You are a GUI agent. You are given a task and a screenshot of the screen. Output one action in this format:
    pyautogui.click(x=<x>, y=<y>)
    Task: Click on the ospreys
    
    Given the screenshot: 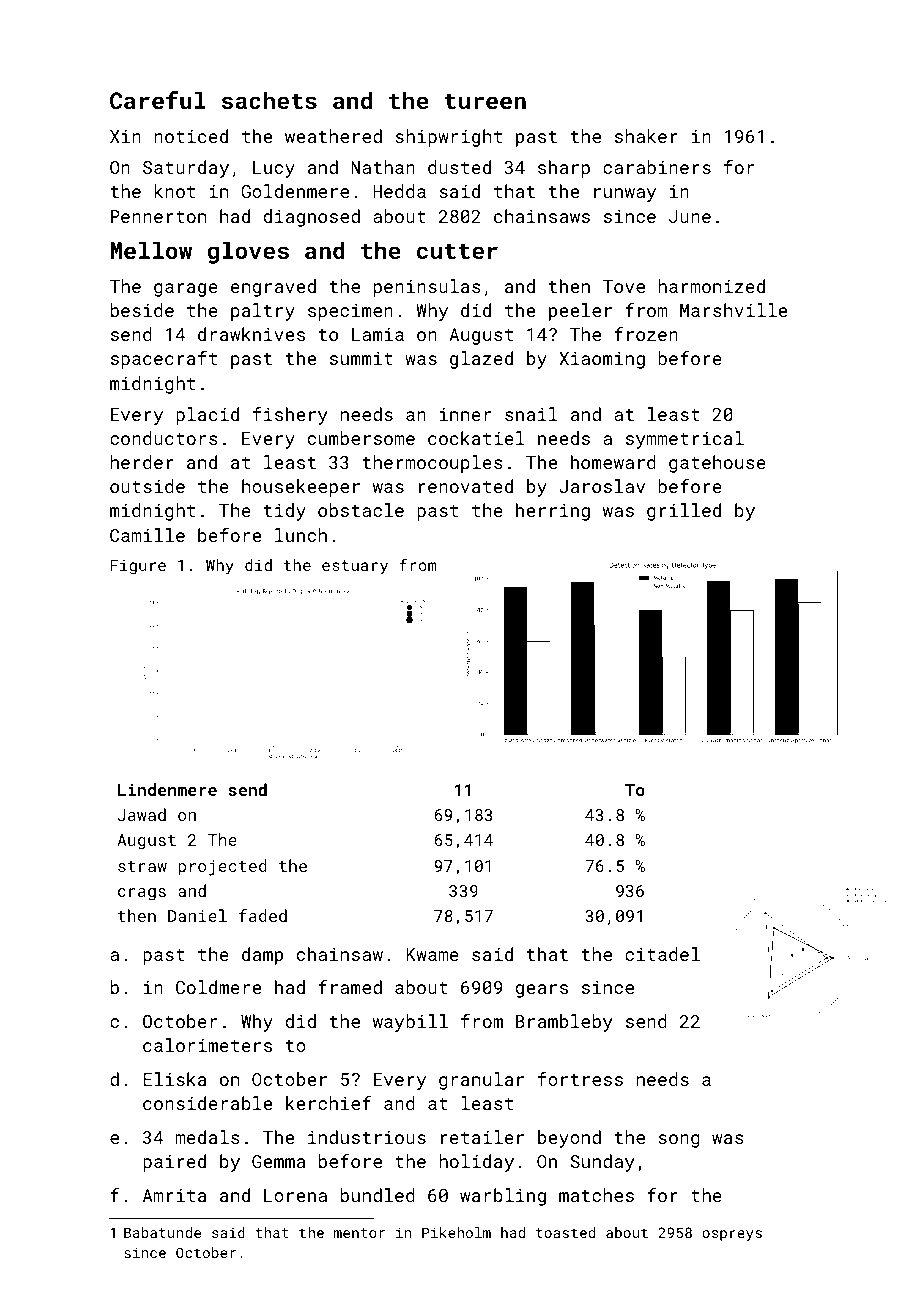 What is the action you would take?
    pyautogui.click(x=732, y=1235)
